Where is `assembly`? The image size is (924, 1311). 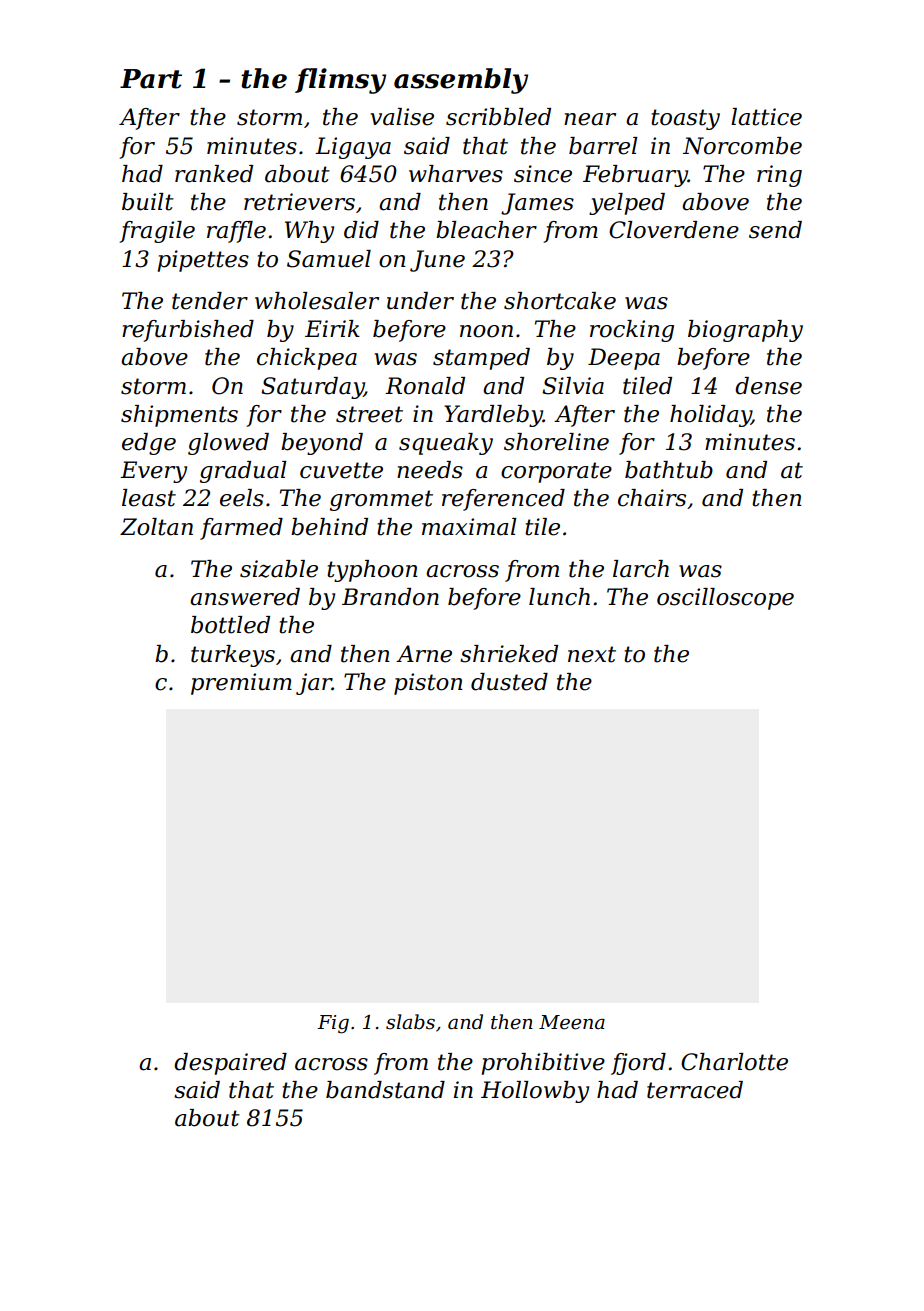 assembly is located at coordinates (461, 81).
